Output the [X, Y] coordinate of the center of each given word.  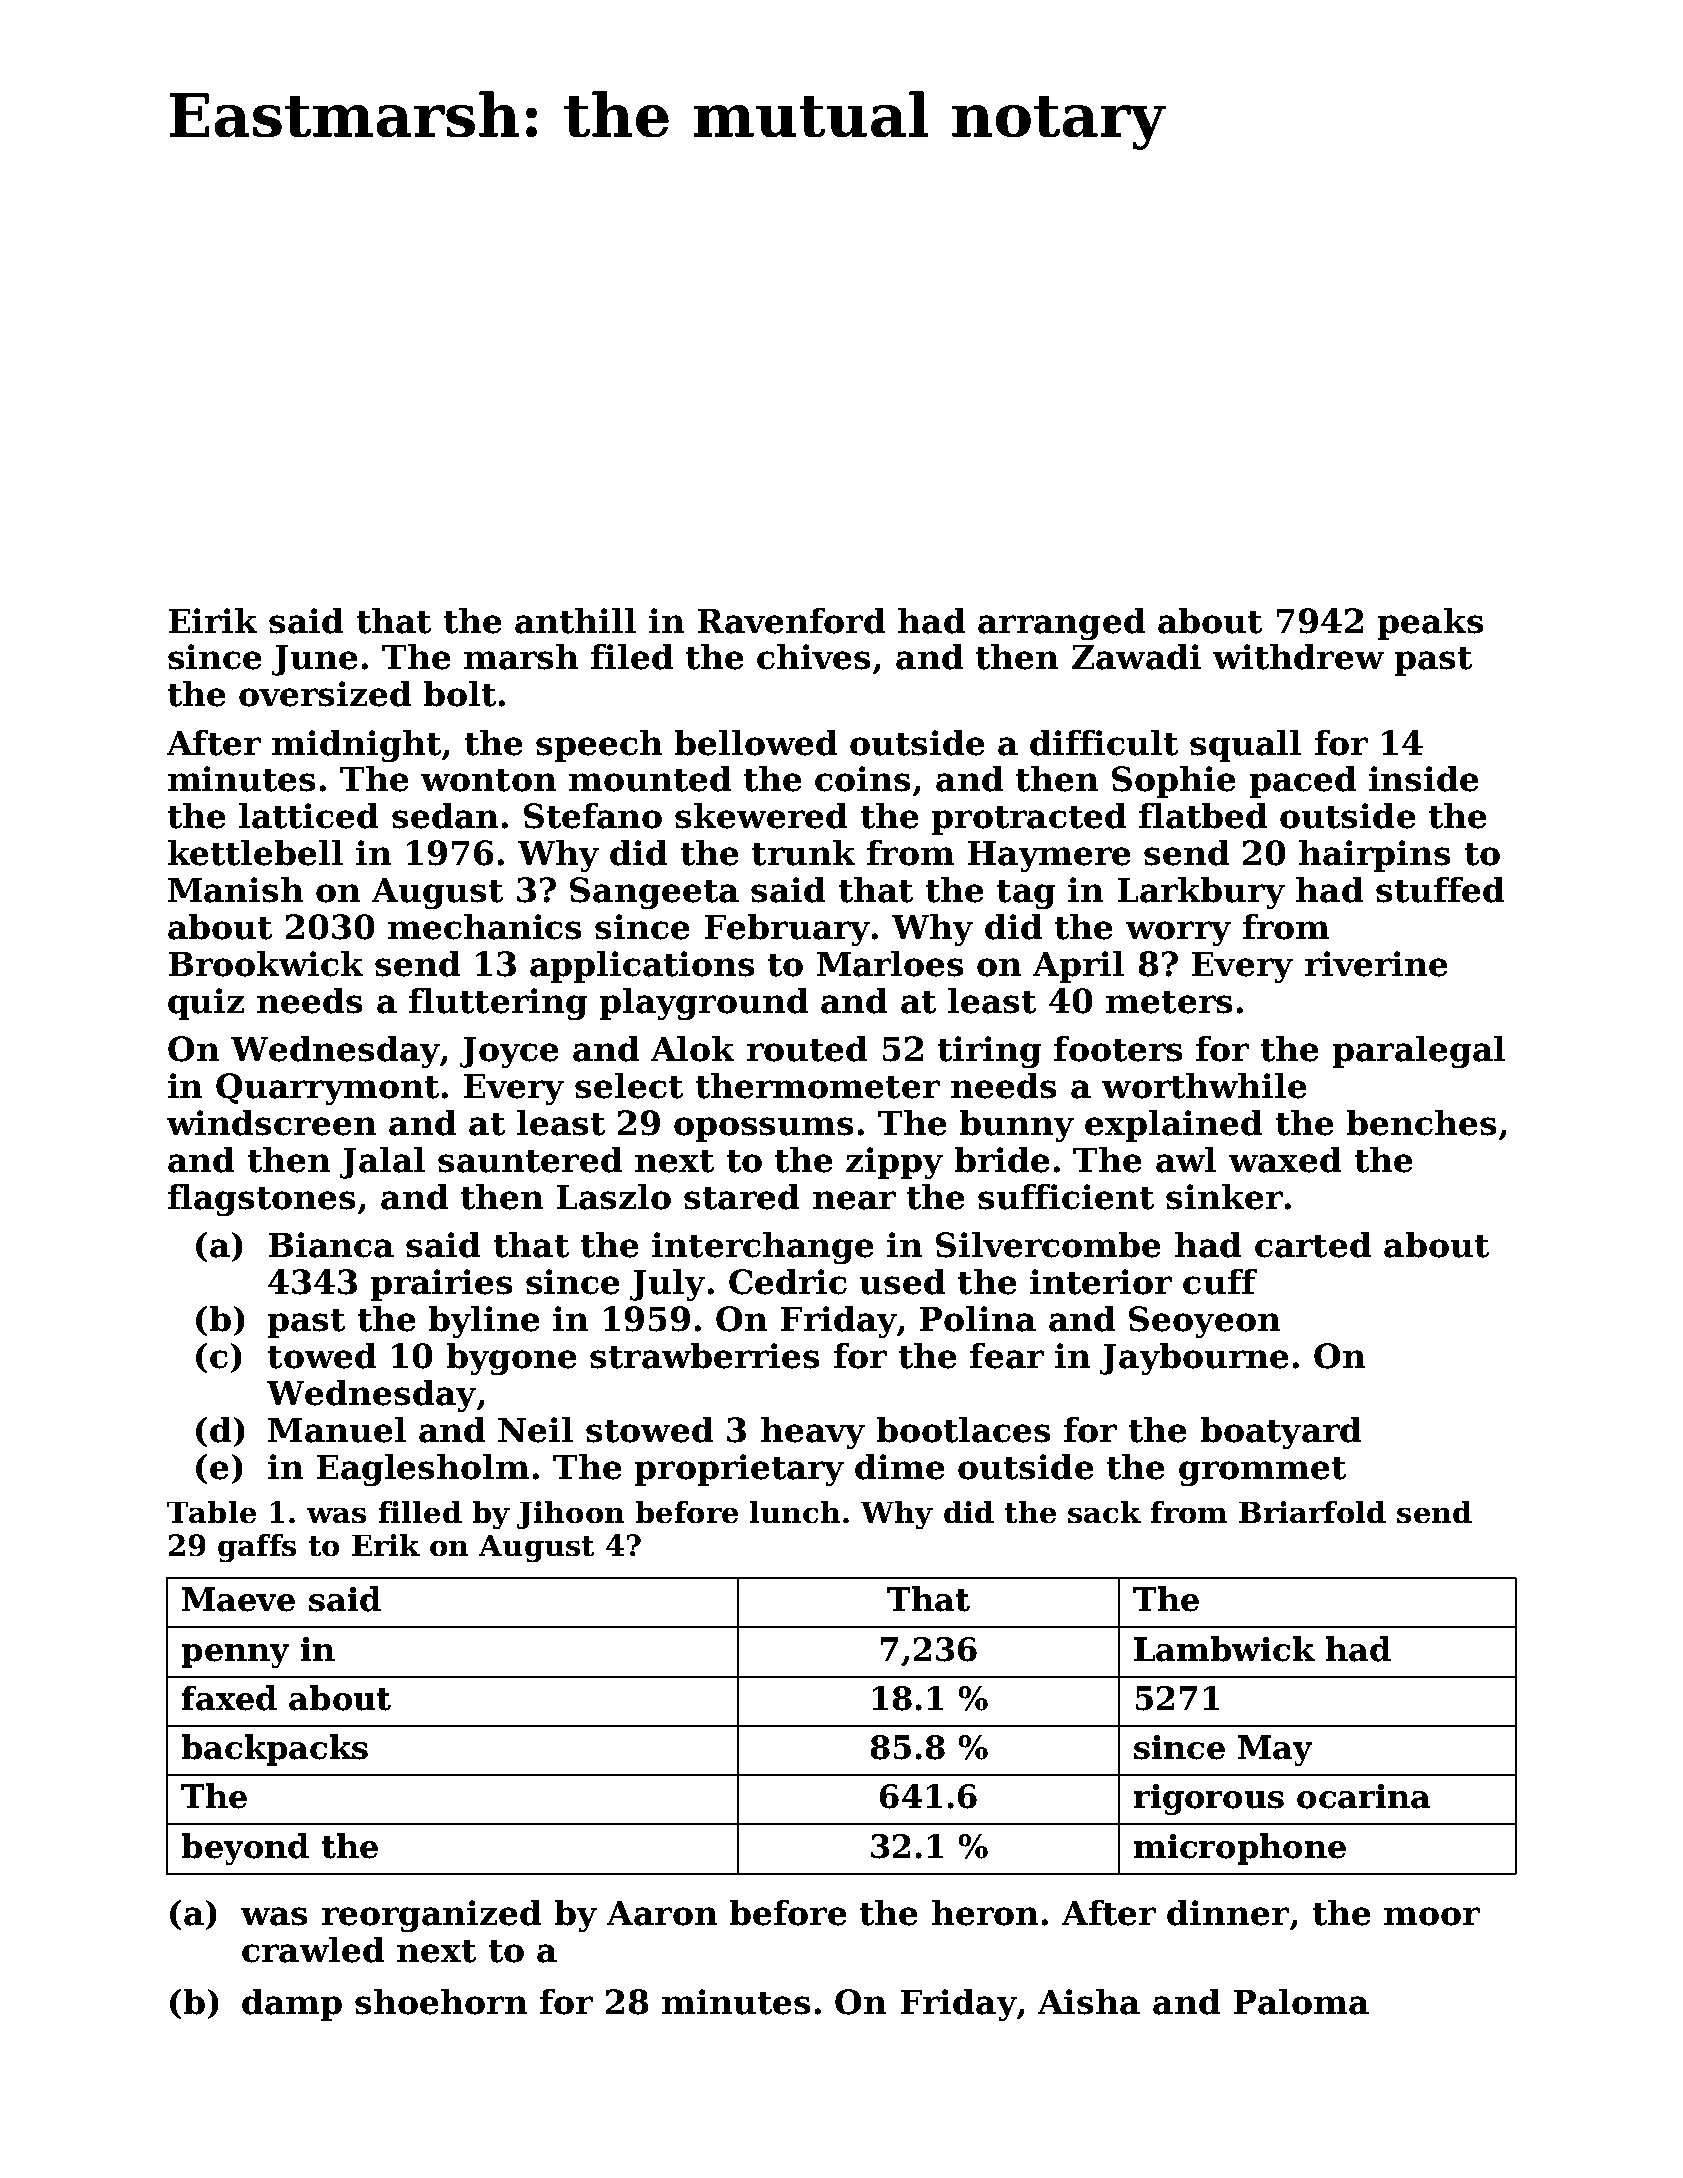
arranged [1061, 624]
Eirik [213, 620]
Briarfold [1312, 1512]
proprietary [739, 1470]
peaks [1430, 624]
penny [235, 1656]
